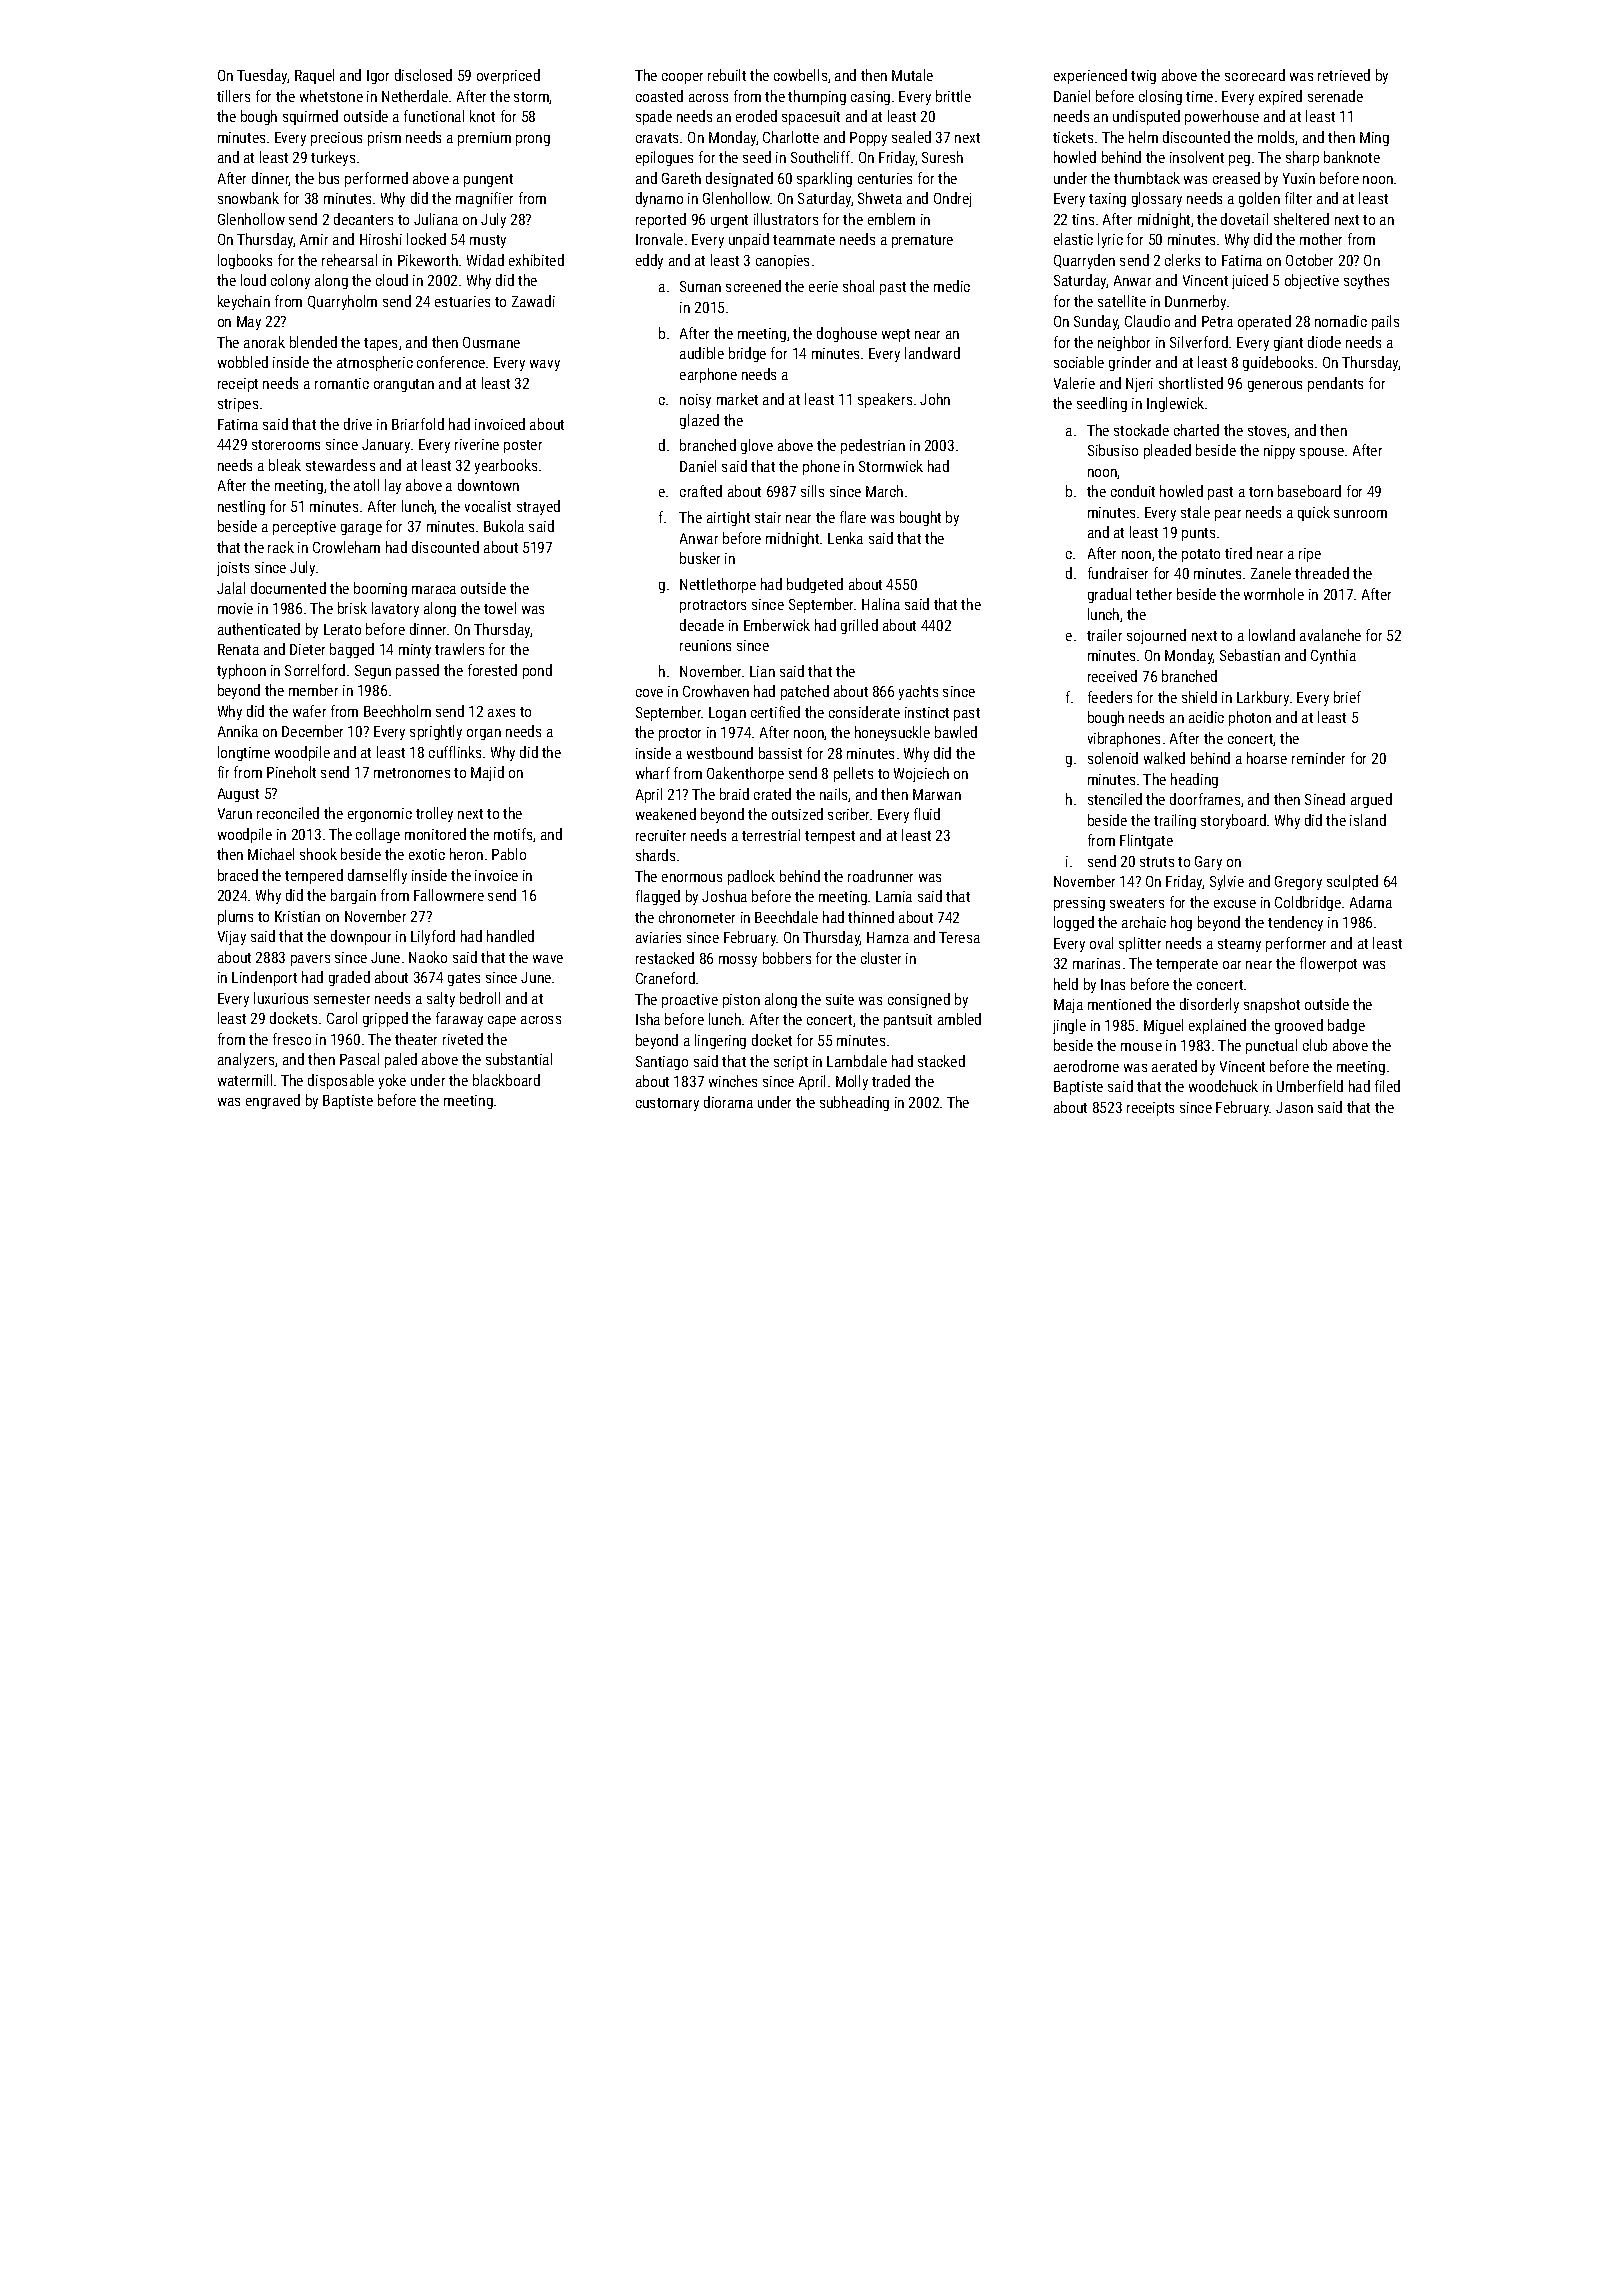 The width and height of the page is (1620, 2292). Describe the element at coordinates (1196, 430) in the page. I see `charted` at that location.
